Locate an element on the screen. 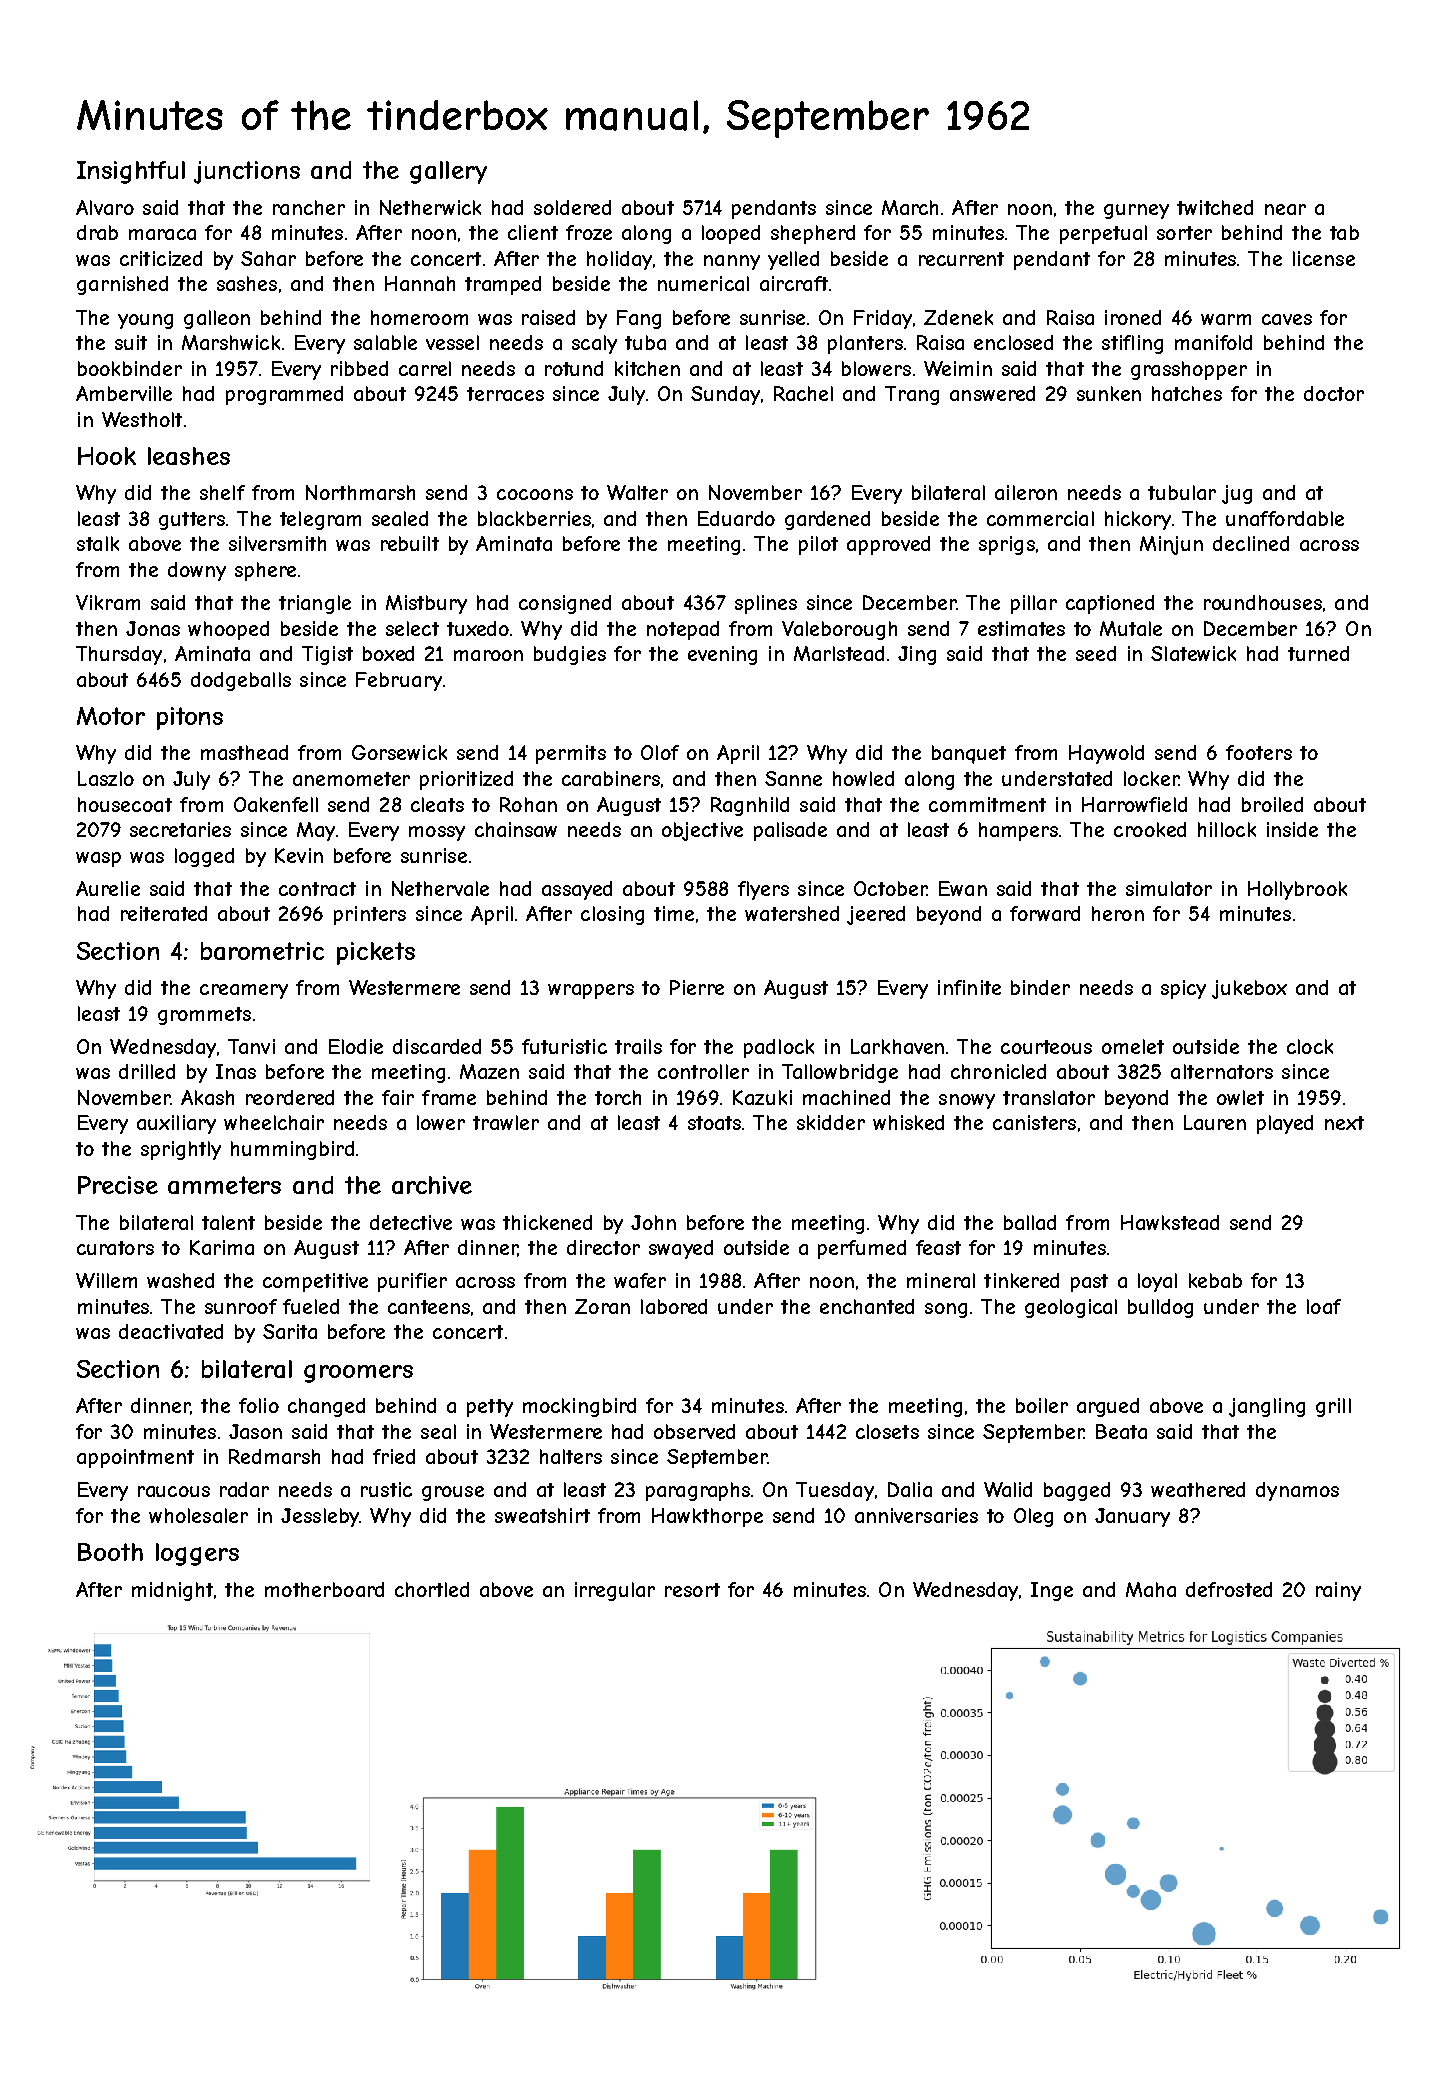 The image size is (1450, 2100). midnight is located at coordinates (172, 1591).
